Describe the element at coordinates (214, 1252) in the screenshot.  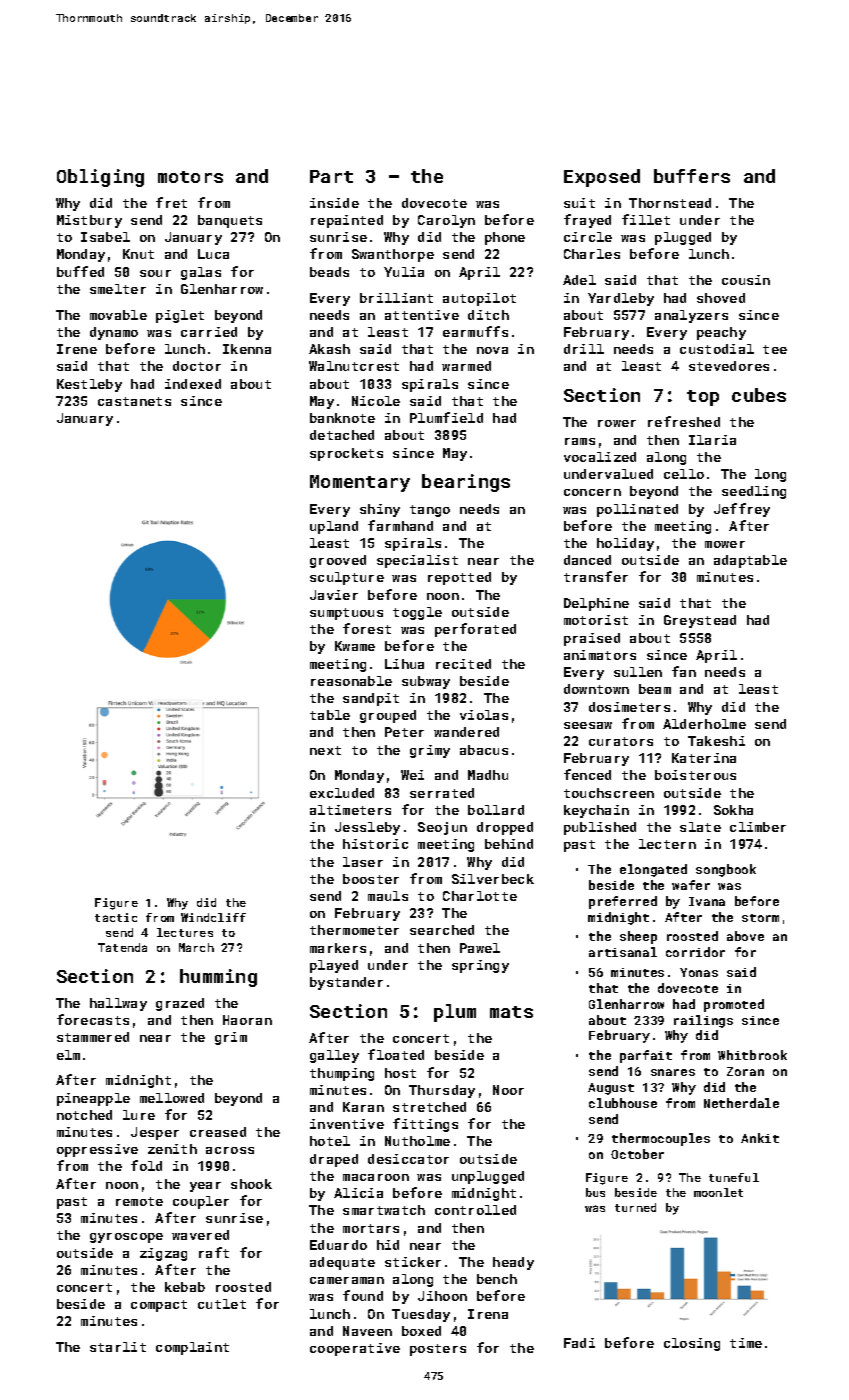
I see `raft` at that location.
